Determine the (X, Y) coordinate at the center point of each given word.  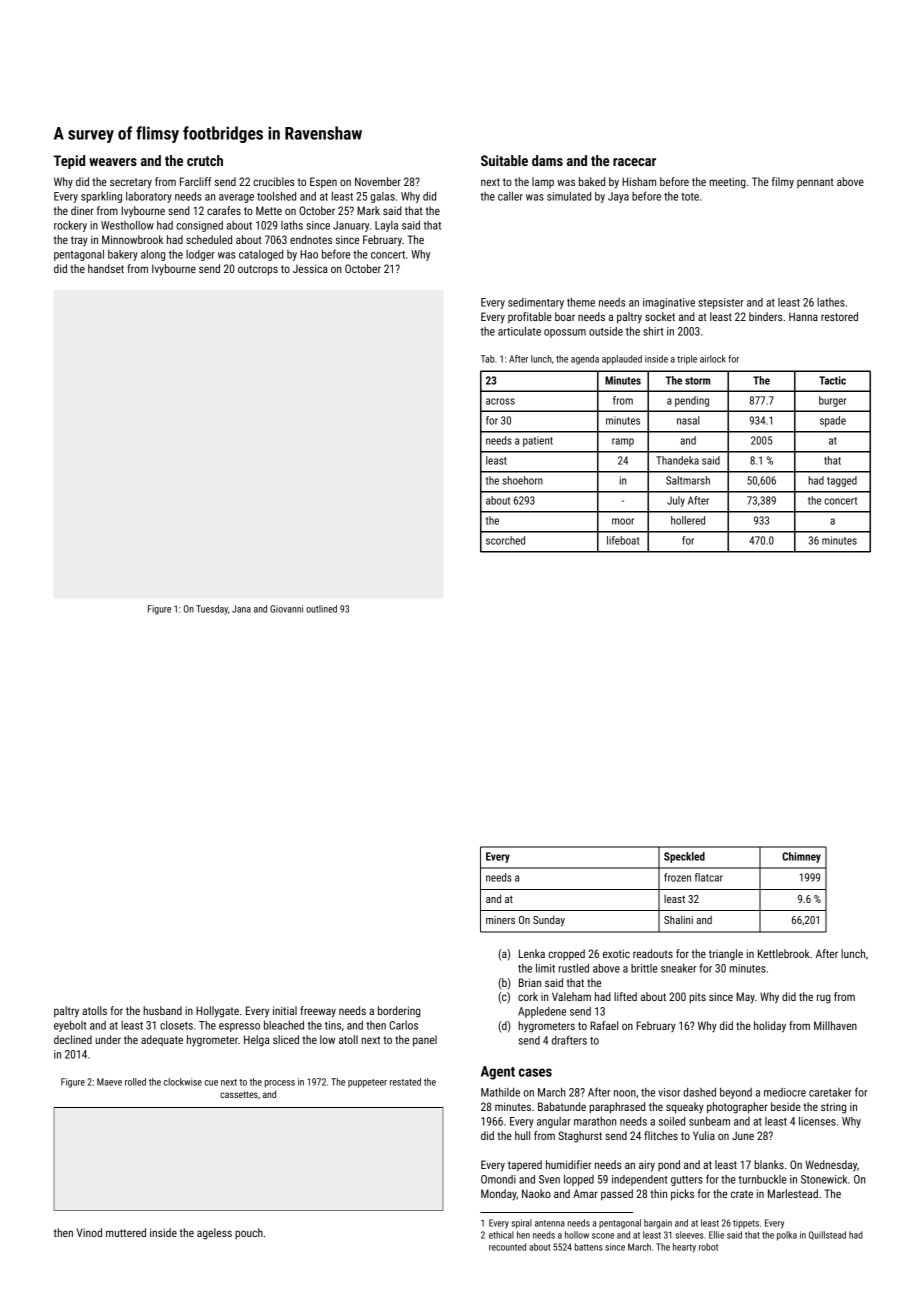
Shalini (678, 919)
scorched (505, 540)
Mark (368, 210)
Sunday (549, 920)
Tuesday (212, 610)
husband (162, 1010)
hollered (688, 520)
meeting (727, 183)
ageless (214, 1234)
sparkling (101, 197)
